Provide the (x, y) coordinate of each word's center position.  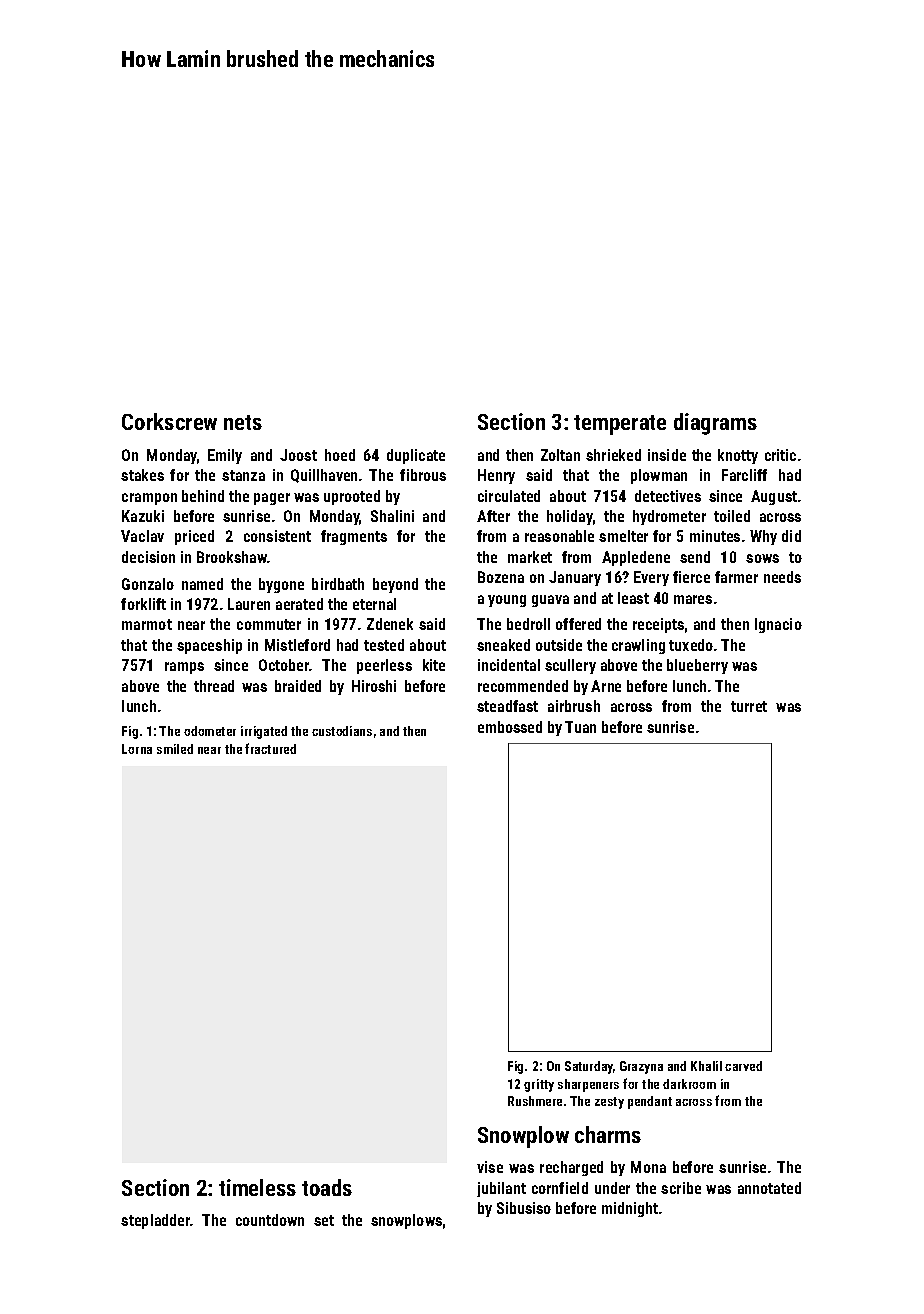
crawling (638, 646)
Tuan (580, 727)
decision (148, 557)
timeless (257, 1187)
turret (749, 706)
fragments (354, 537)
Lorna (137, 749)
